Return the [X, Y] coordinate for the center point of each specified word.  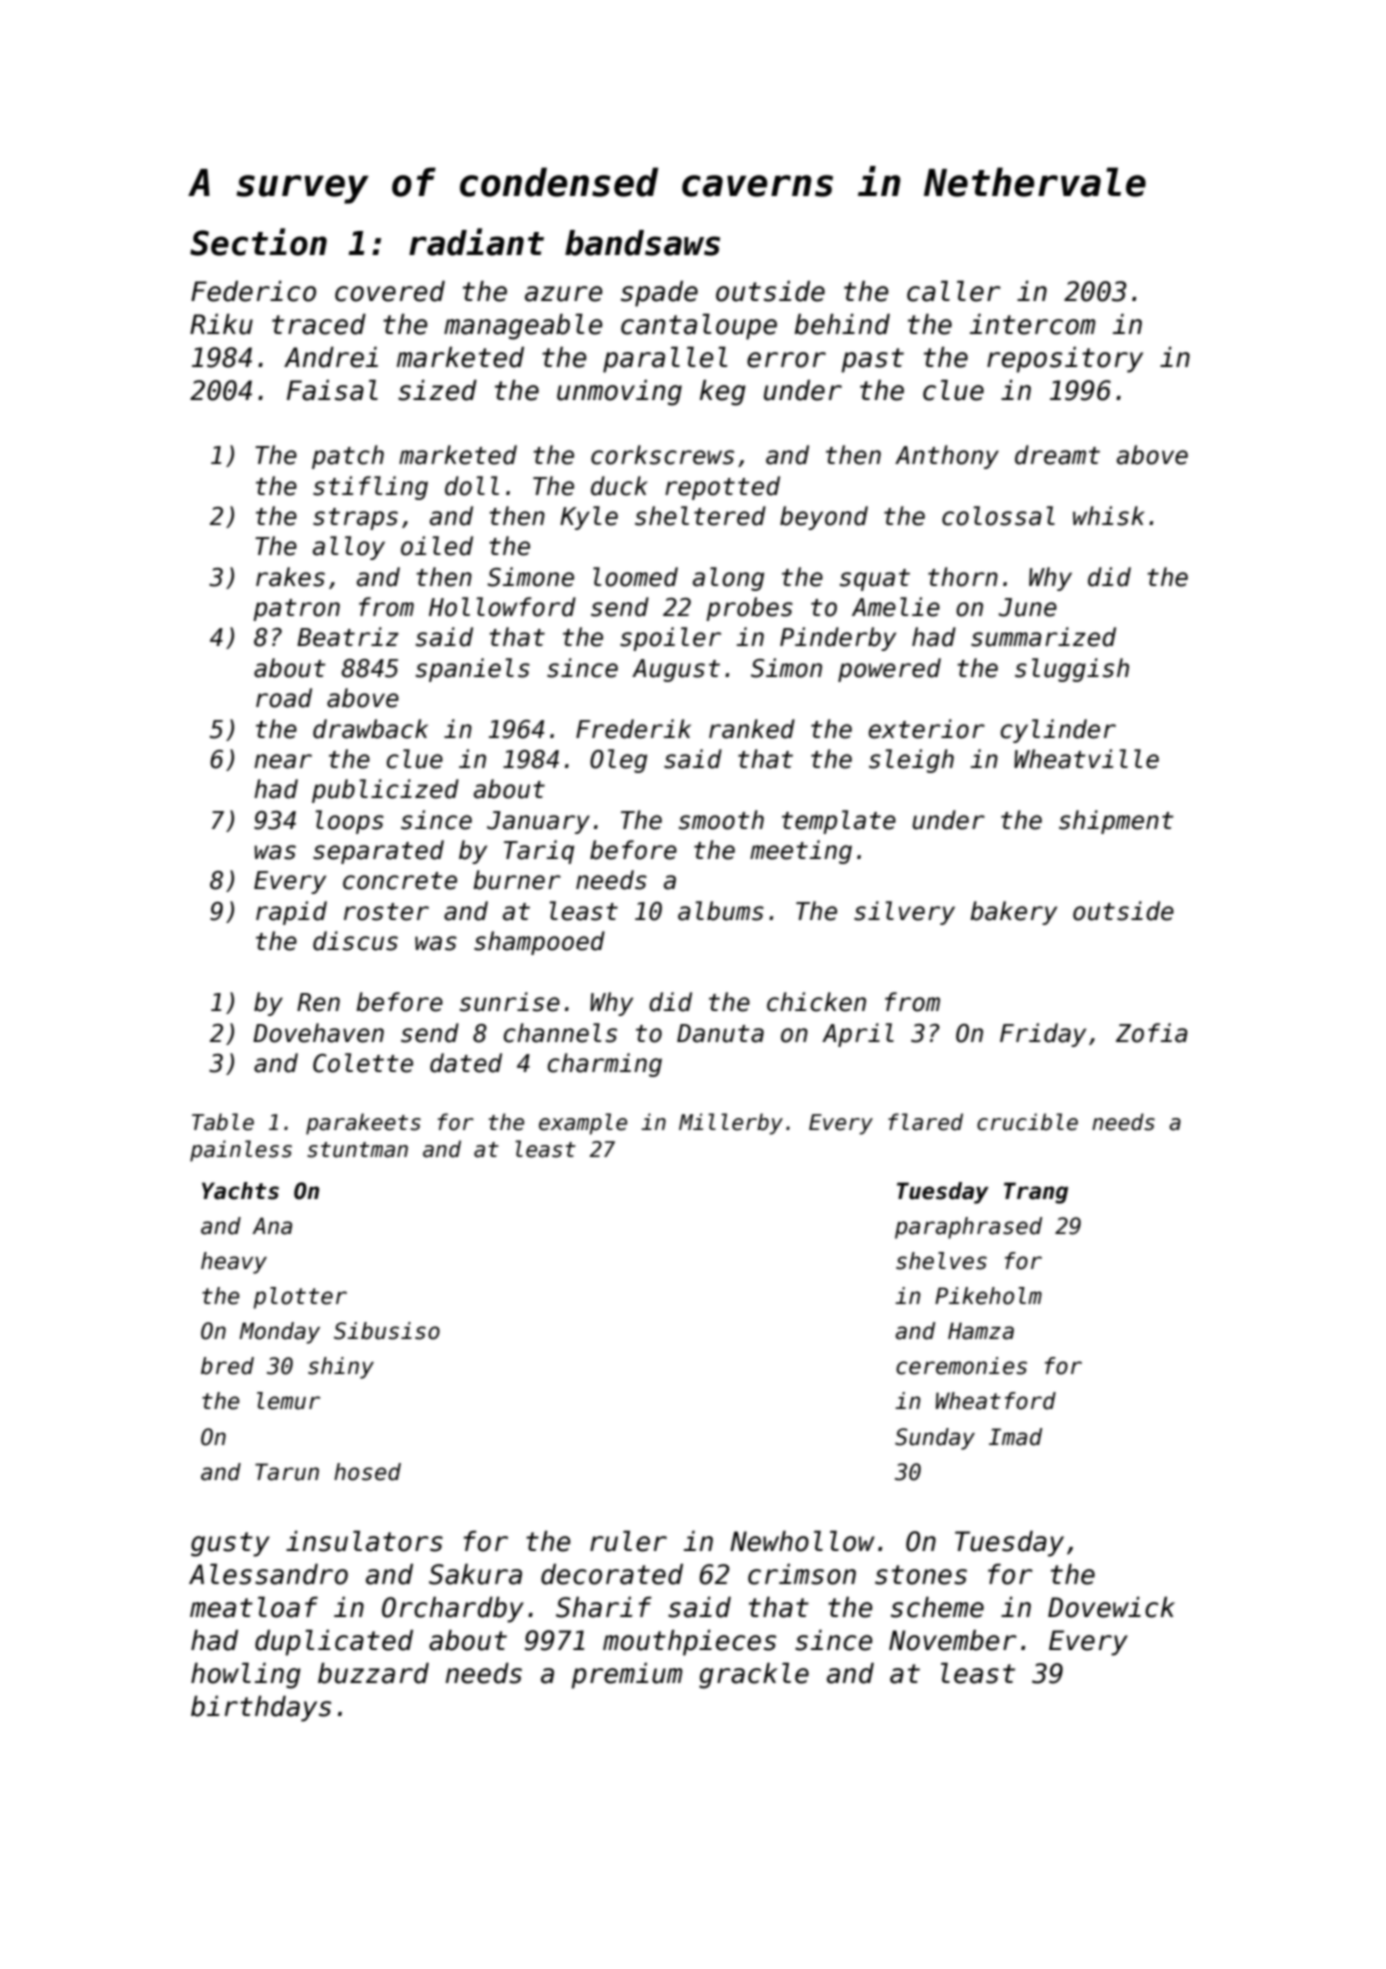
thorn [963, 577]
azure [564, 294]
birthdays [261, 1709]
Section [258, 242]
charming [605, 1065]
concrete [400, 881]
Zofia [1152, 1033]
